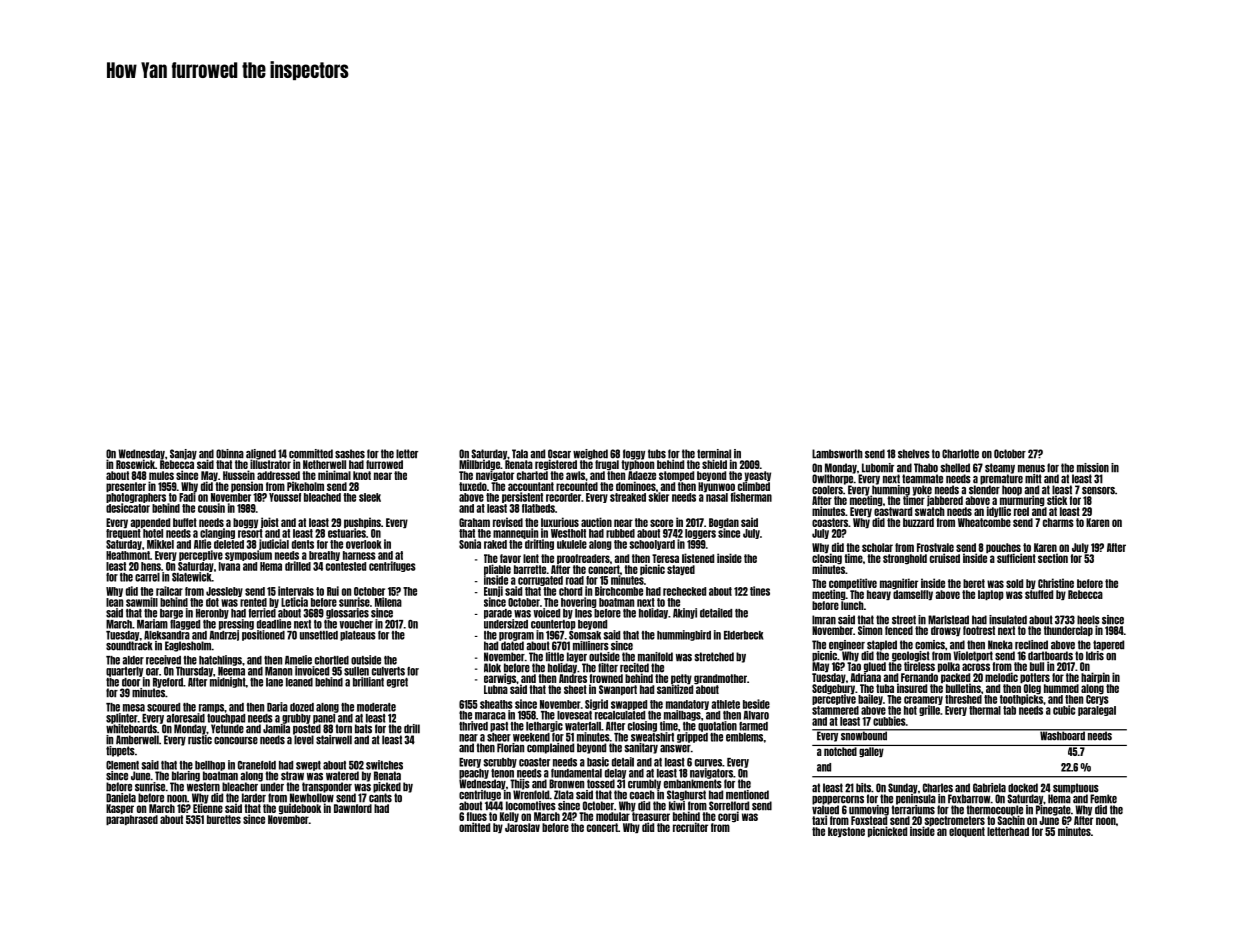  What do you see at coordinates (327, 787) in the screenshot?
I see `transponder` at bounding box center [327, 787].
